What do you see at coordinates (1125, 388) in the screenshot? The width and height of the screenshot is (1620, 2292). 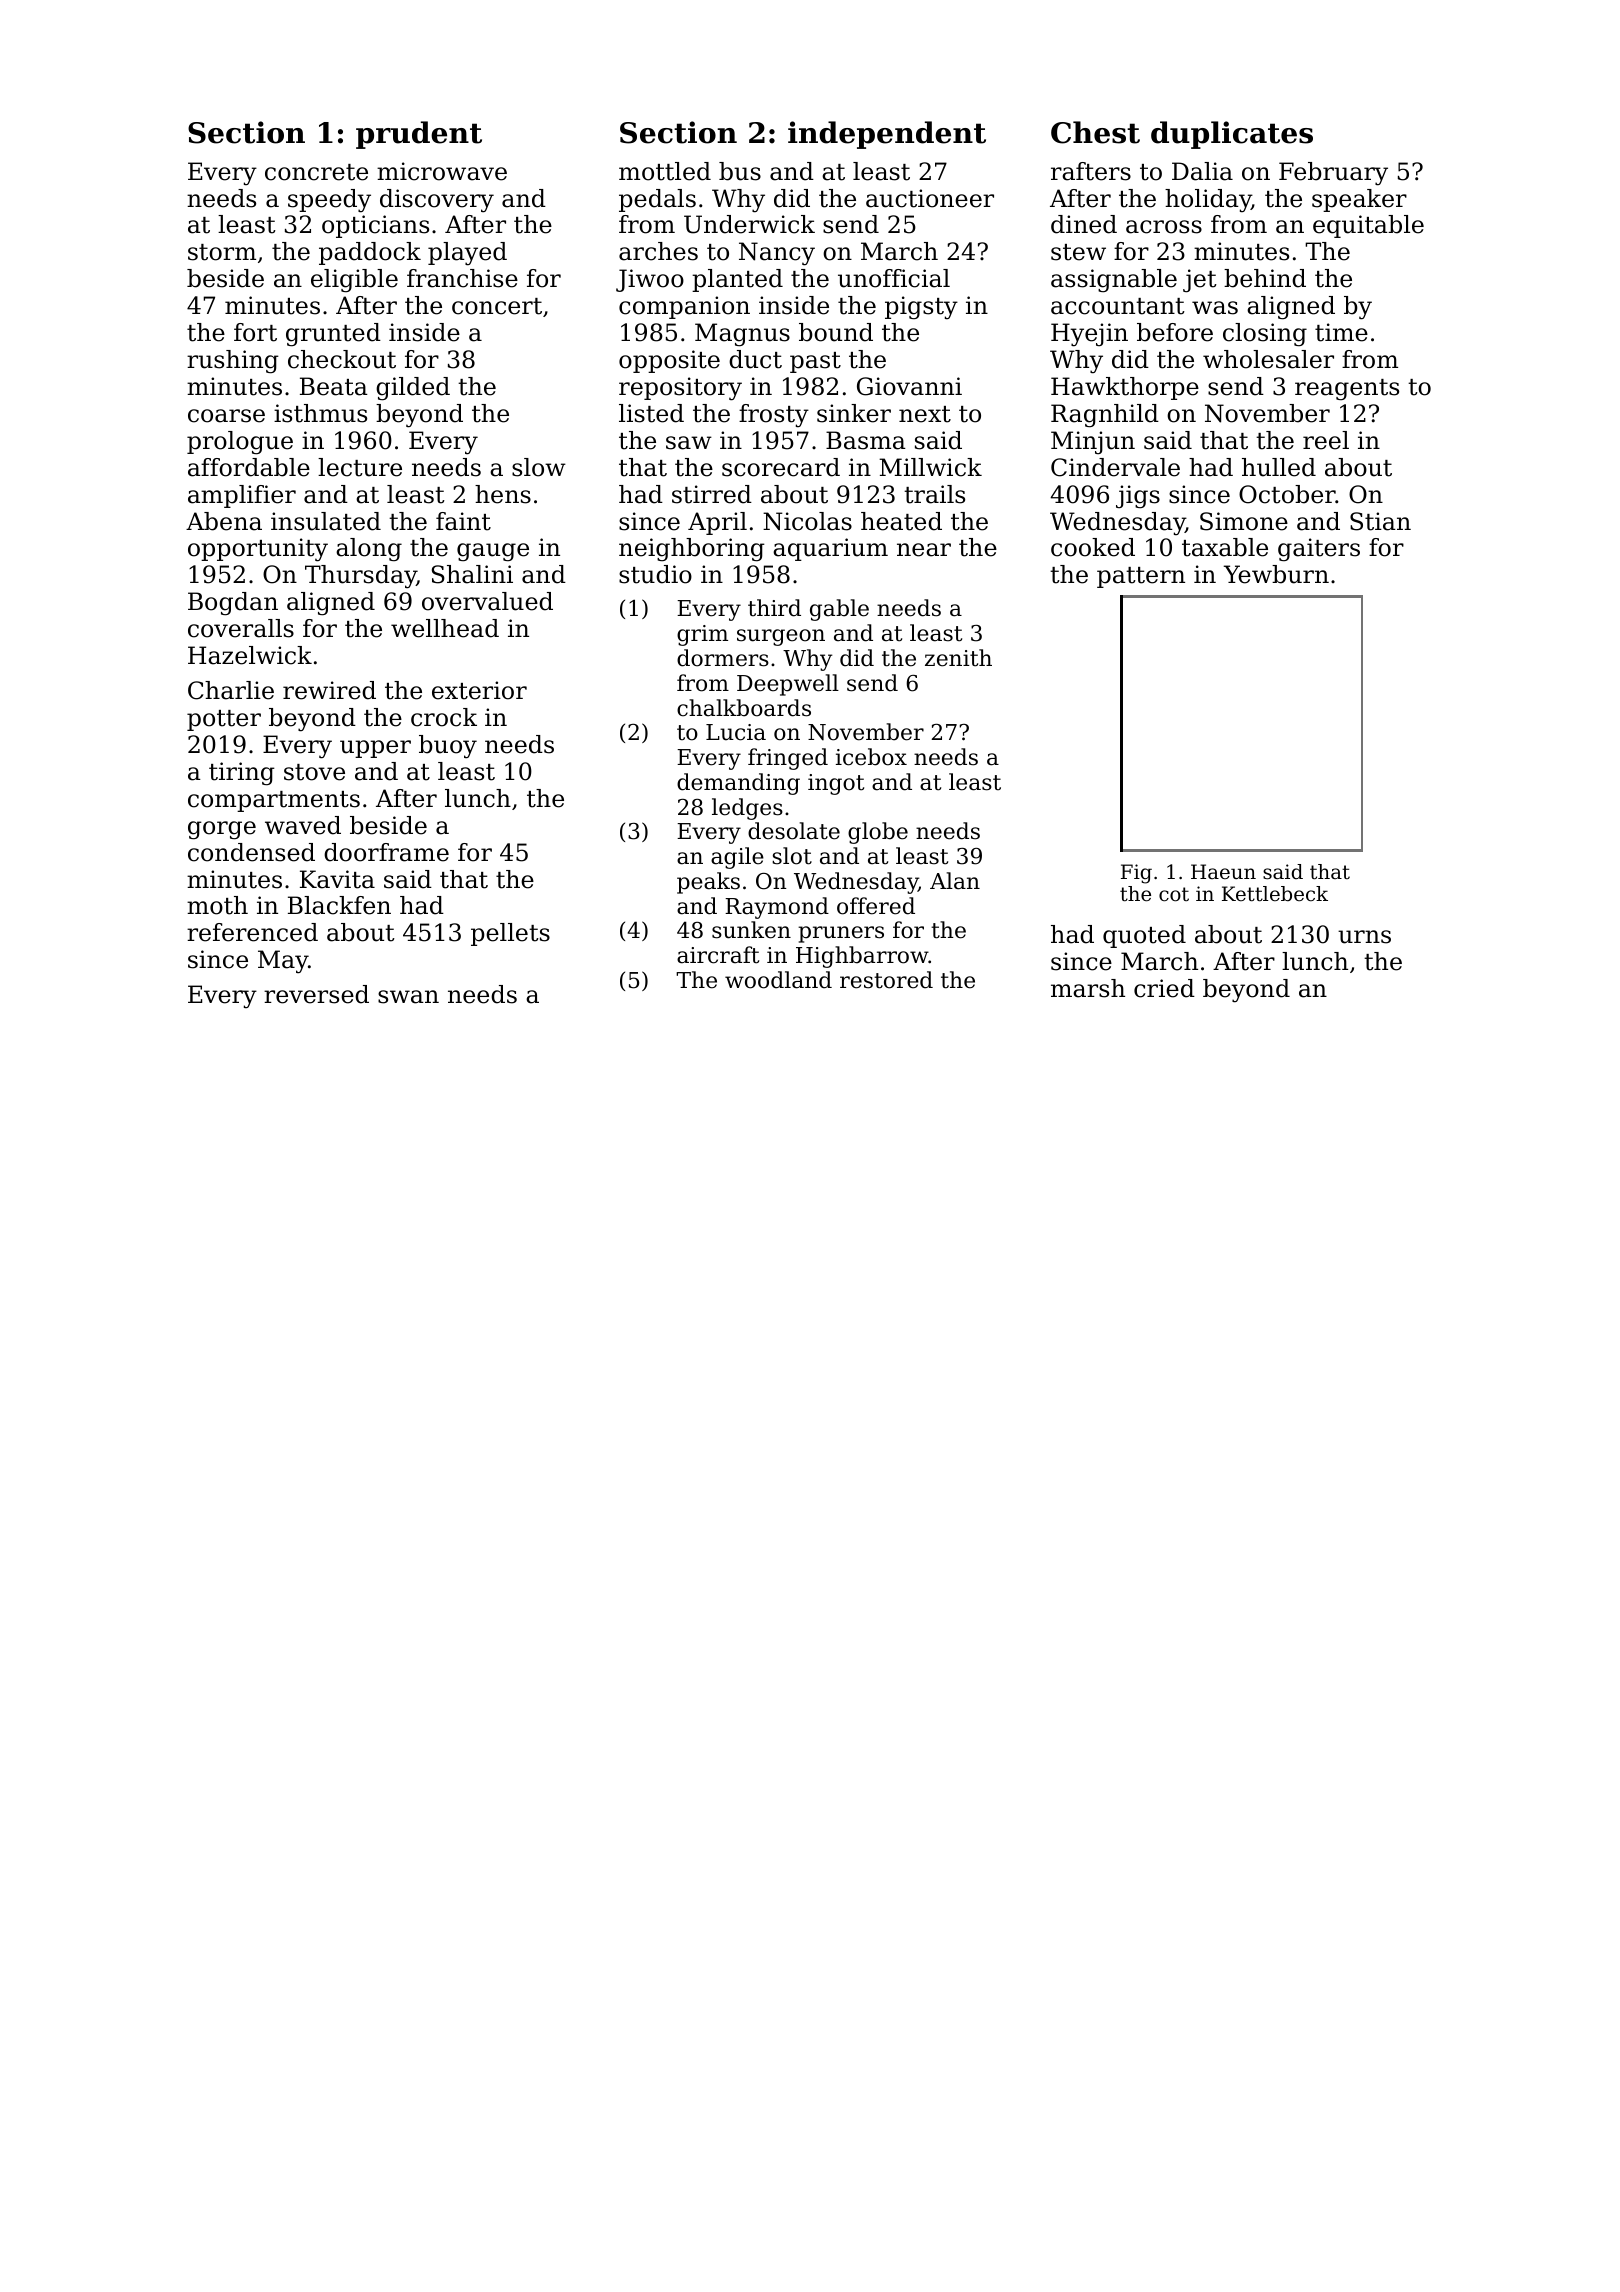 I see `Hawkthorpe` at bounding box center [1125, 388].
